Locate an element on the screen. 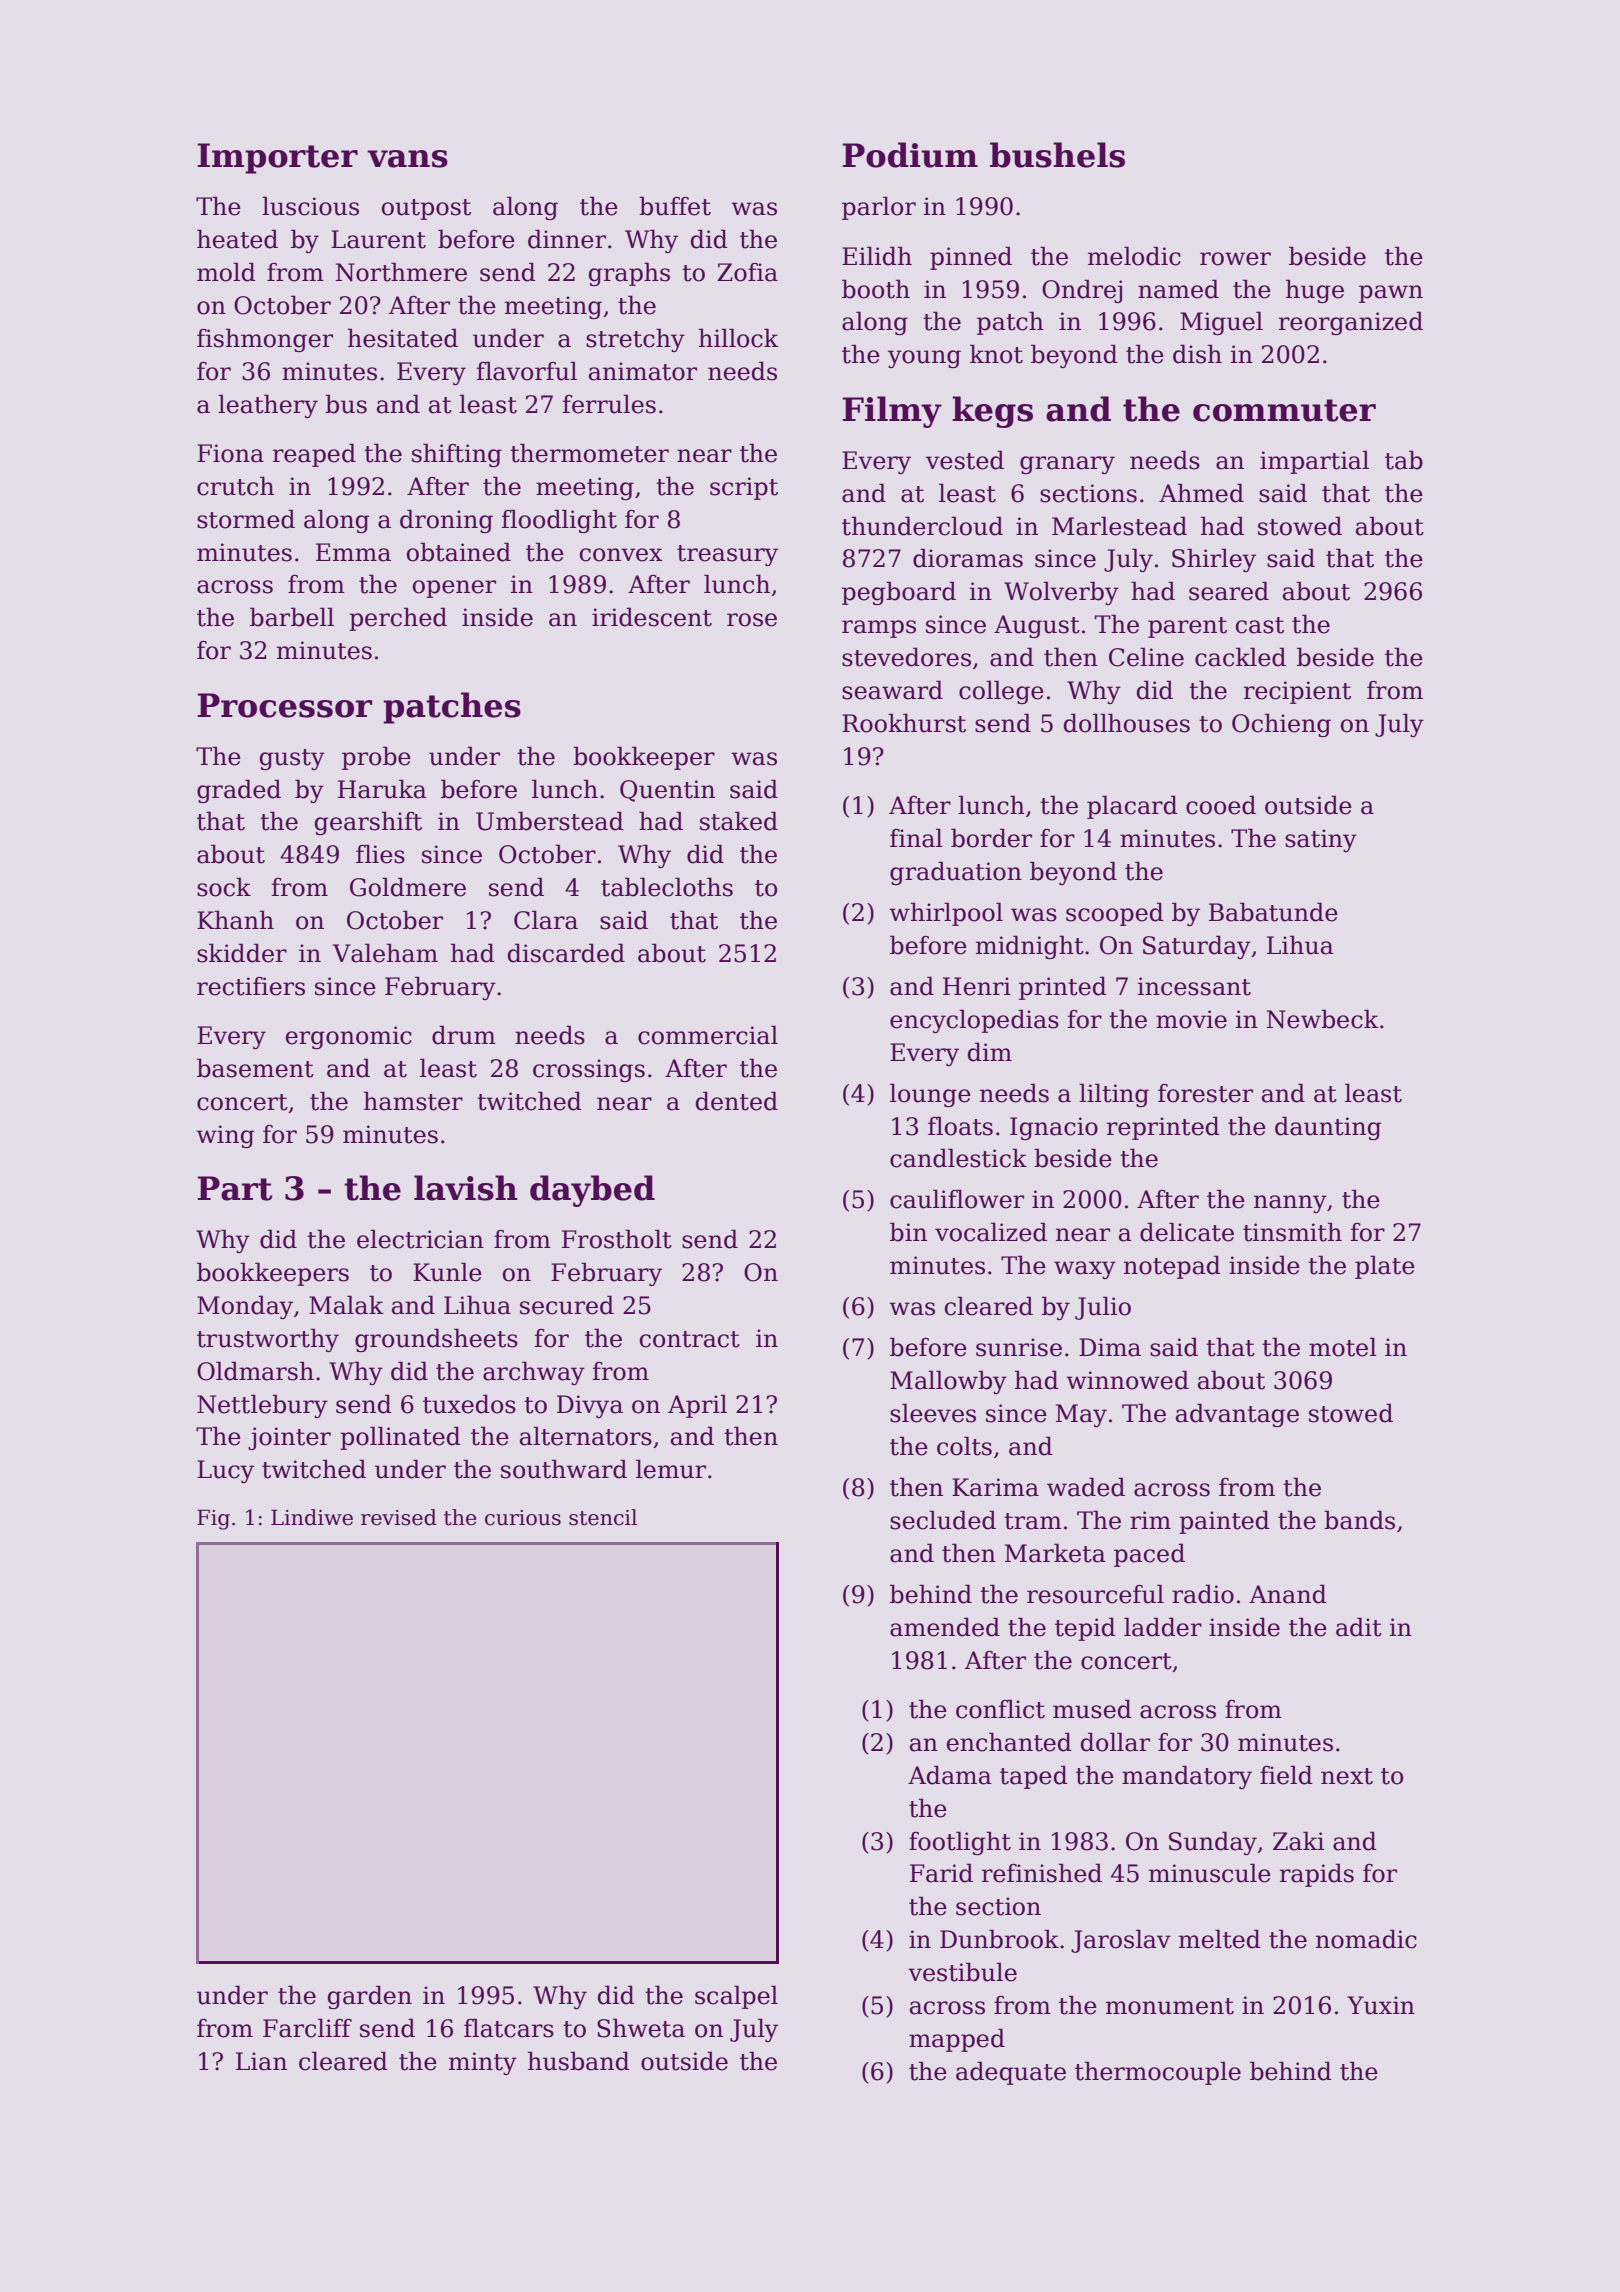 The image size is (1620, 2292). delicate is located at coordinates (1187, 1232).
